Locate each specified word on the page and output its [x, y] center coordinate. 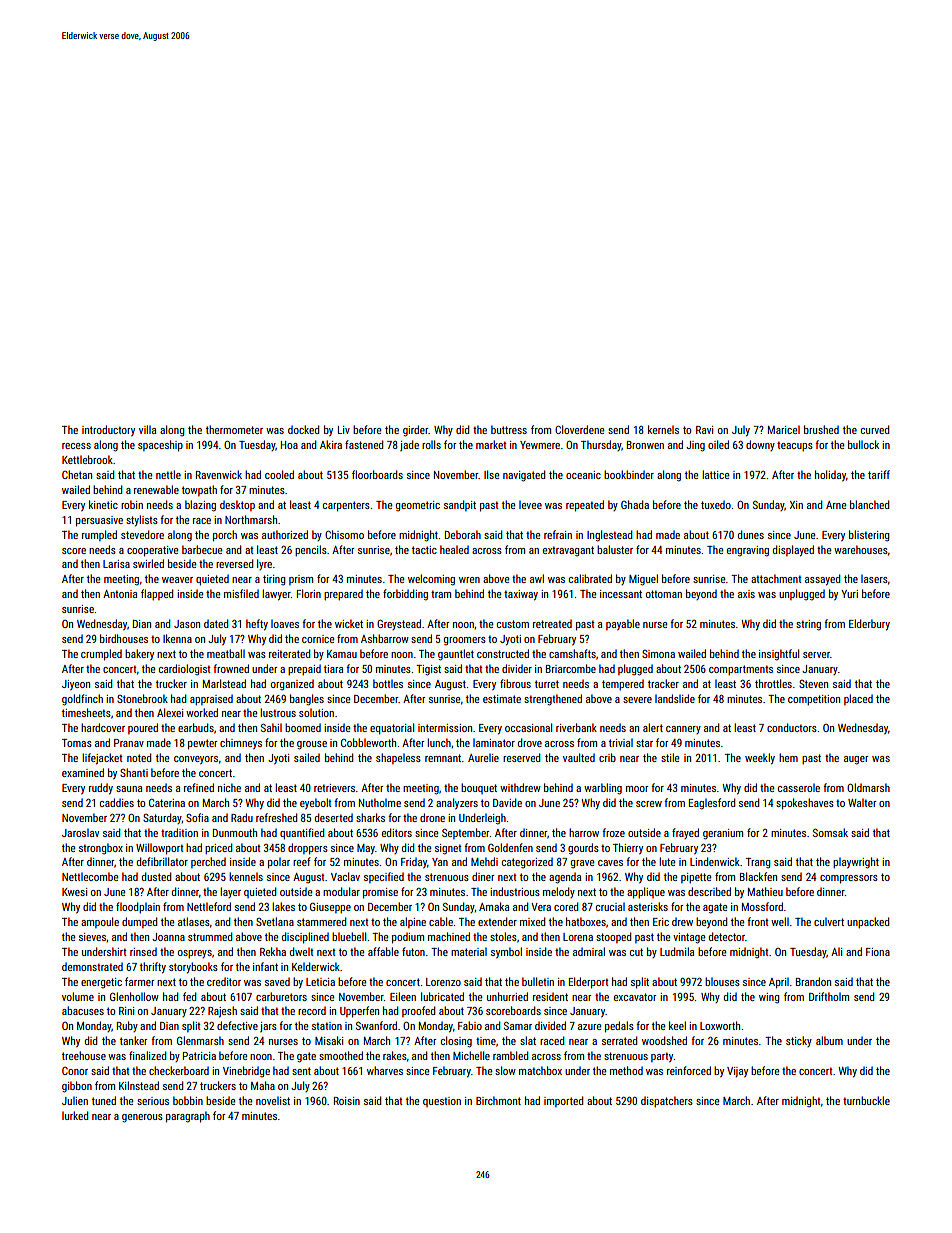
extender [497, 921]
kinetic [103, 504]
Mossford [762, 906]
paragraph [188, 1117]
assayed [823, 579]
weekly [760, 758]
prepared [343, 594]
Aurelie [483, 757]
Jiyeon [76, 685]
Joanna [168, 937]
